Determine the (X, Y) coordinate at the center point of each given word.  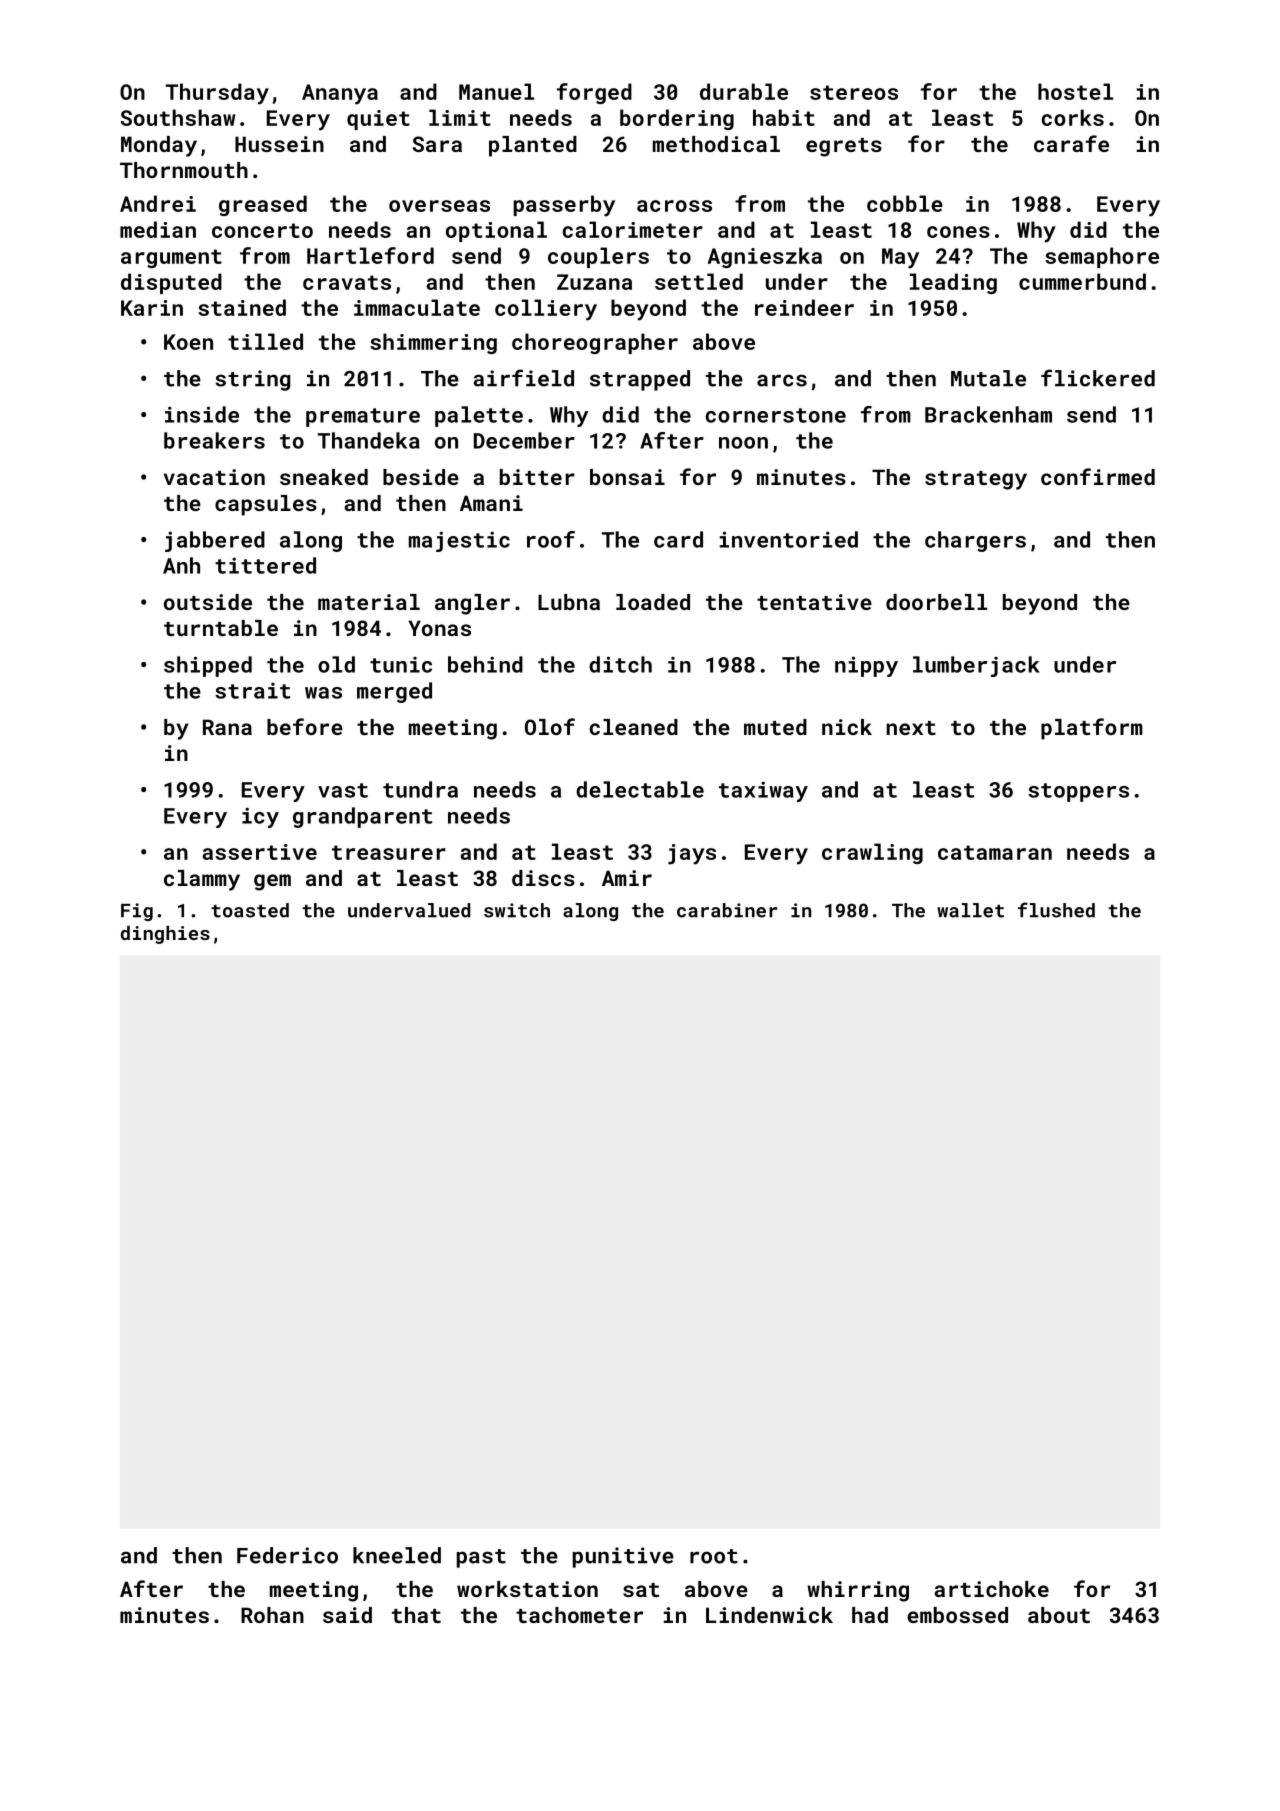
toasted (250, 910)
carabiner (727, 910)
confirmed (1098, 476)
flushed (1056, 910)
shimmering (433, 343)
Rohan (272, 1615)
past (481, 1558)
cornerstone (776, 415)
